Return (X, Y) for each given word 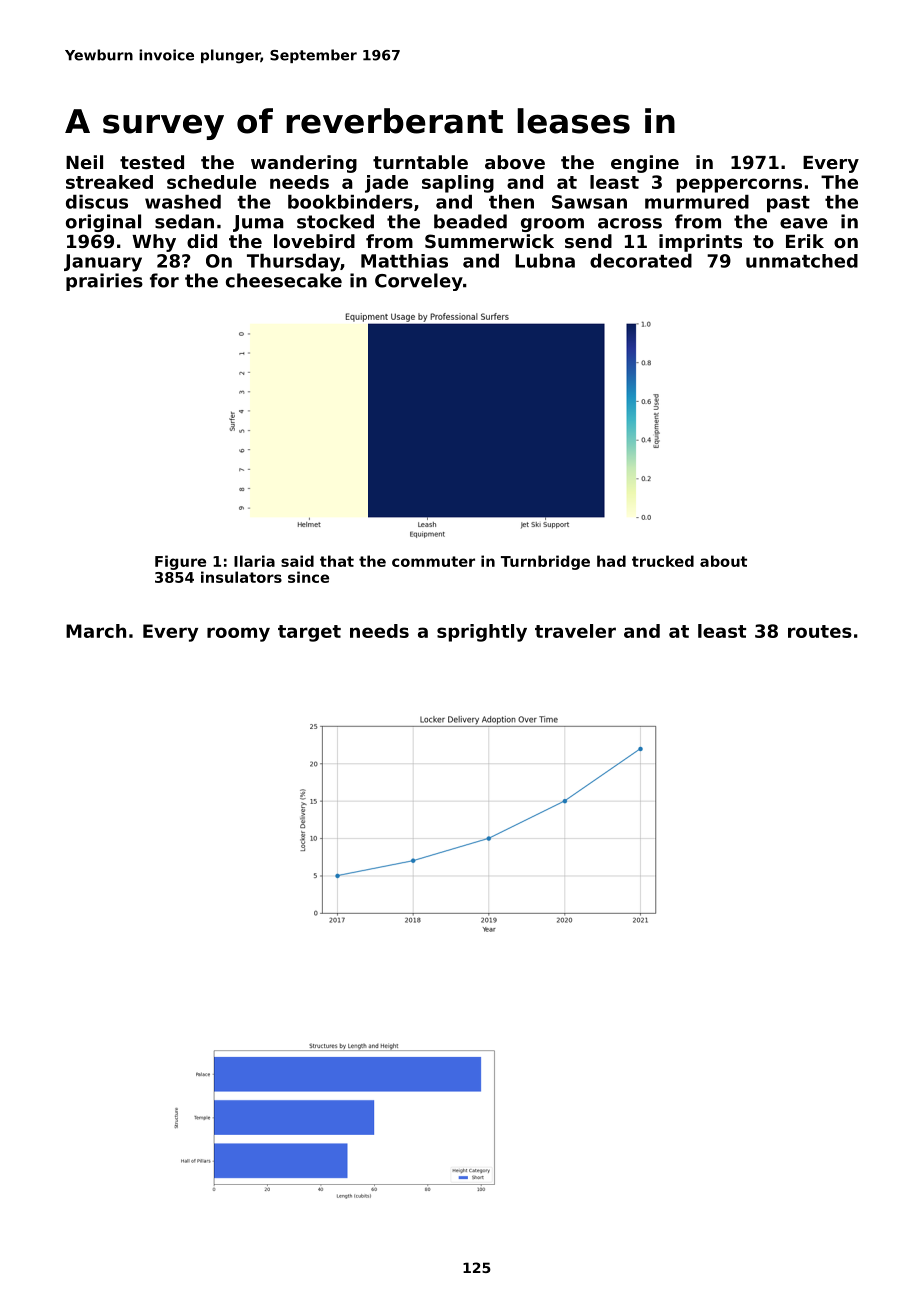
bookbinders (350, 202)
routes (820, 631)
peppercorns (739, 185)
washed (183, 202)
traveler (575, 631)
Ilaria (254, 561)
